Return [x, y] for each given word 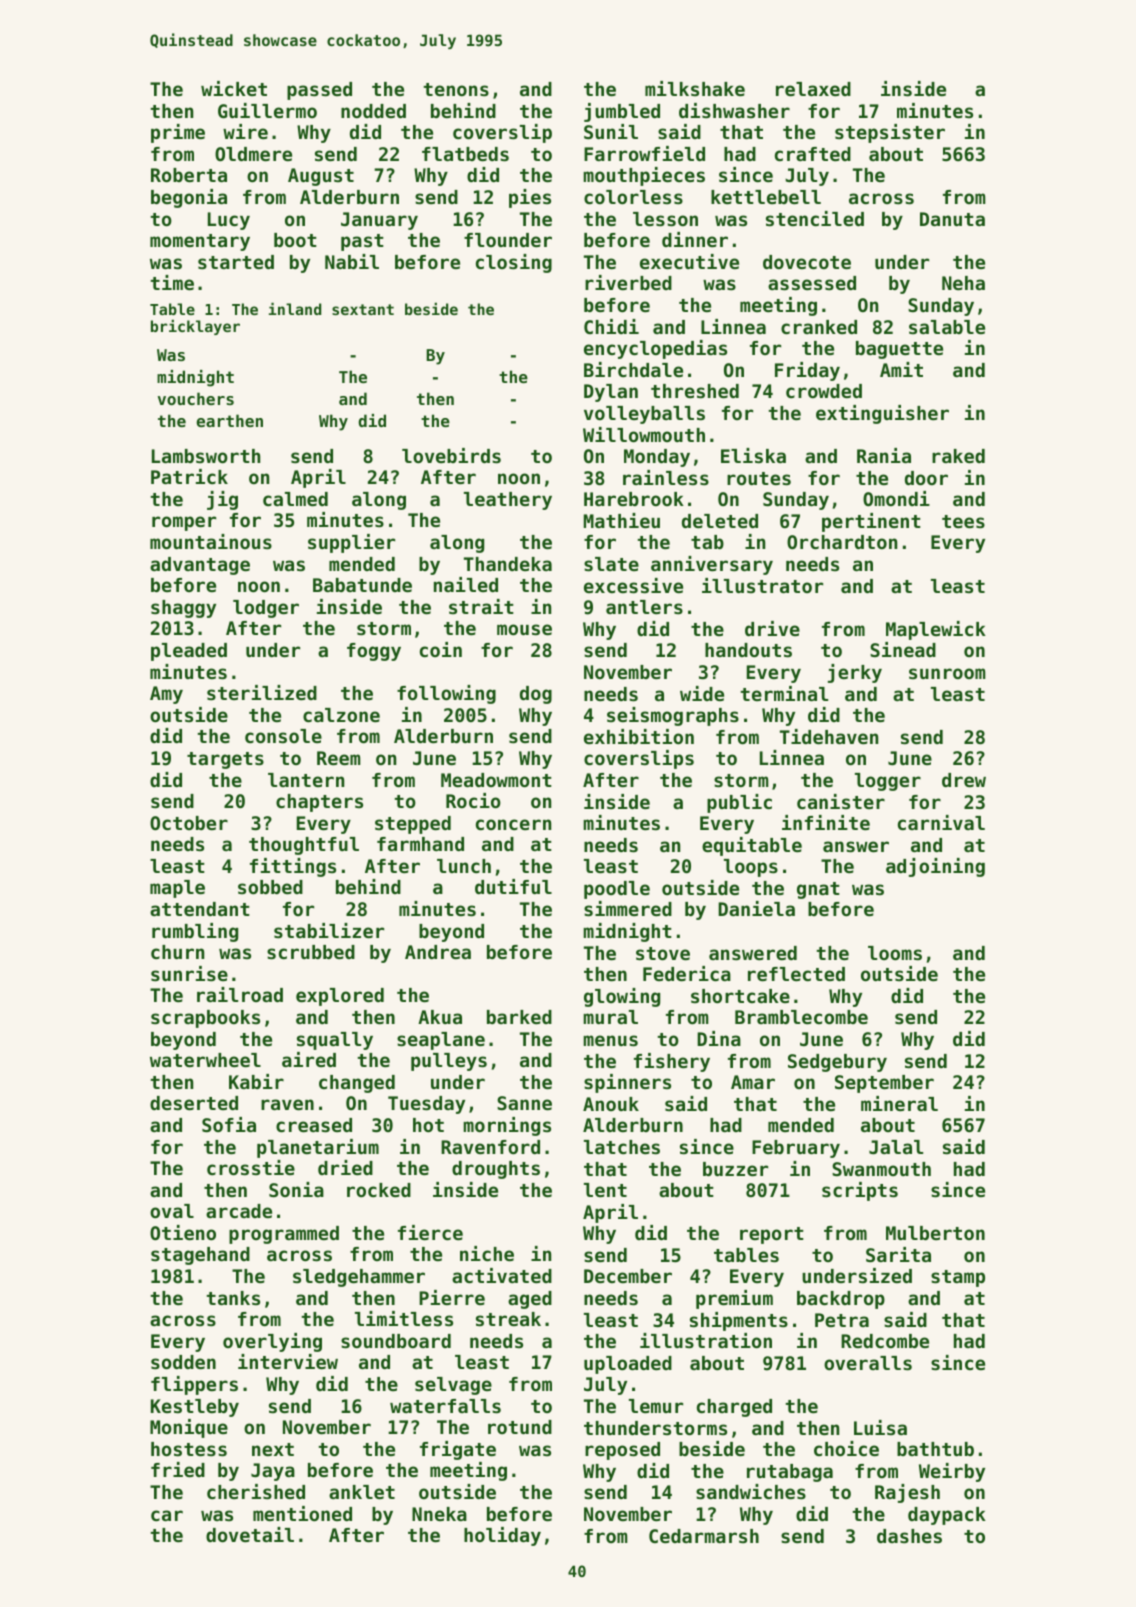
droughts [496, 1170]
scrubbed [311, 952]
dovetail [250, 1534]
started [236, 262]
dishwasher [734, 111]
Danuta [952, 219]
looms [895, 953]
